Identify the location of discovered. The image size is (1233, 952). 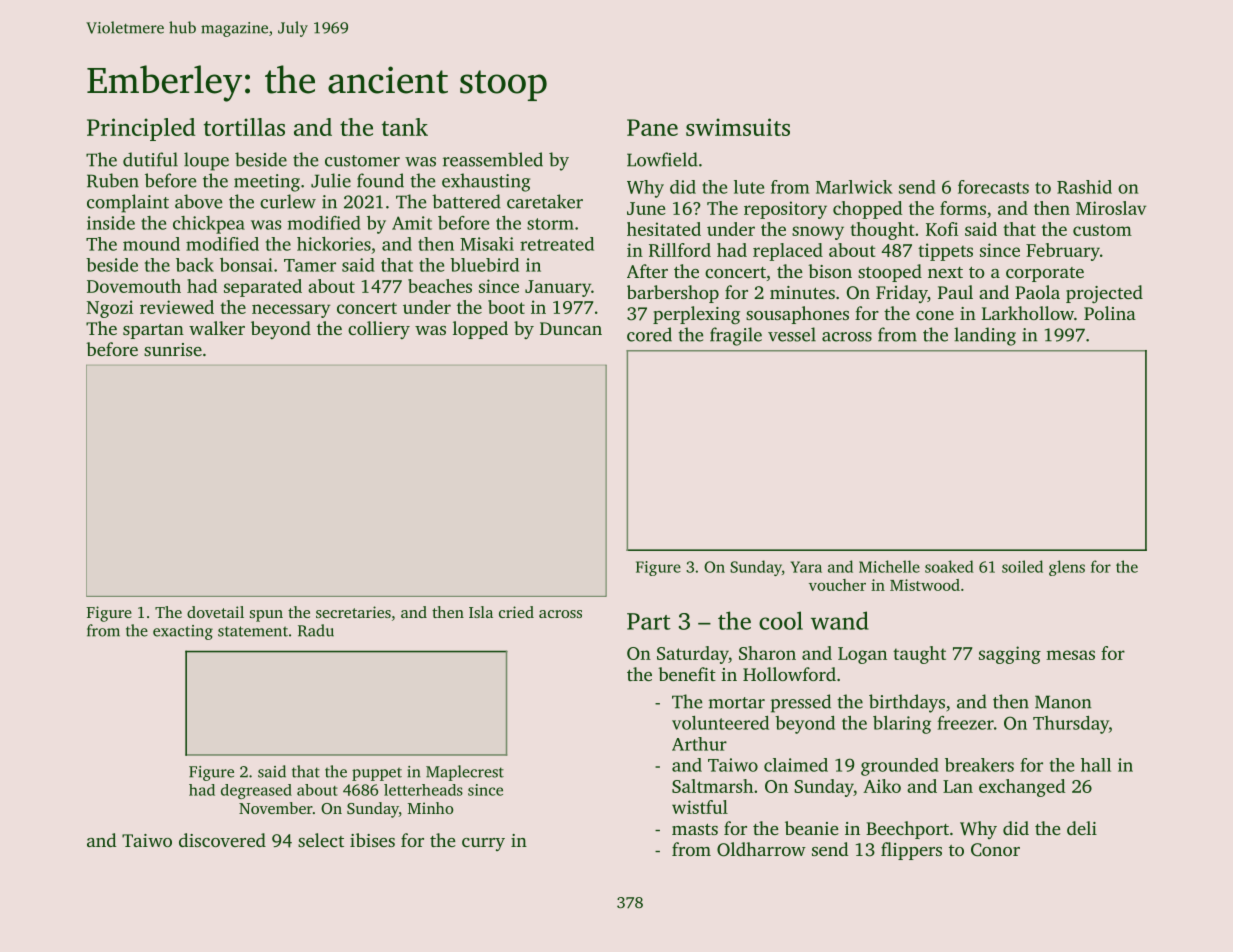
(222, 840).
